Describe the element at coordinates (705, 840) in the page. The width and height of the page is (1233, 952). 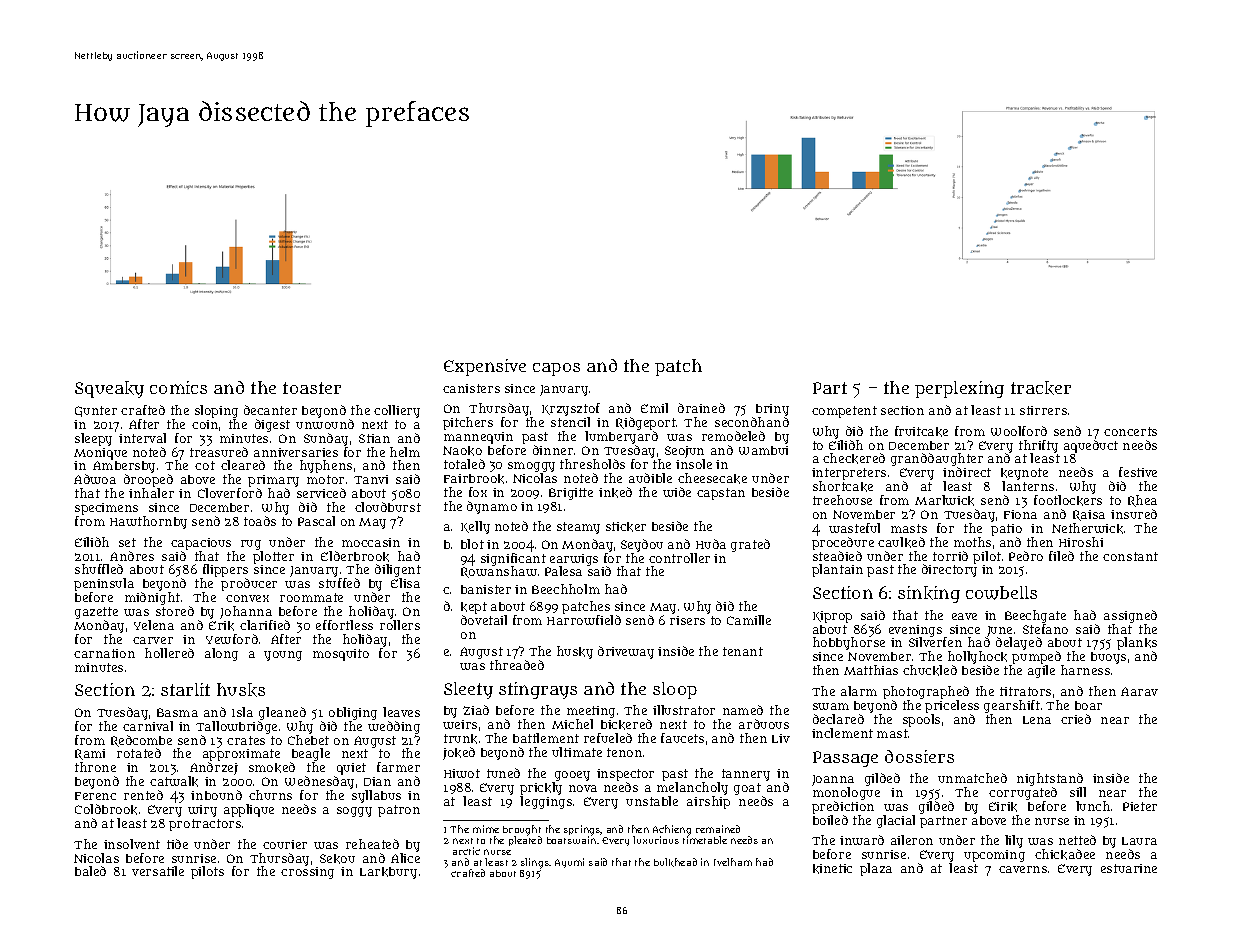
I see `timetable` at that location.
